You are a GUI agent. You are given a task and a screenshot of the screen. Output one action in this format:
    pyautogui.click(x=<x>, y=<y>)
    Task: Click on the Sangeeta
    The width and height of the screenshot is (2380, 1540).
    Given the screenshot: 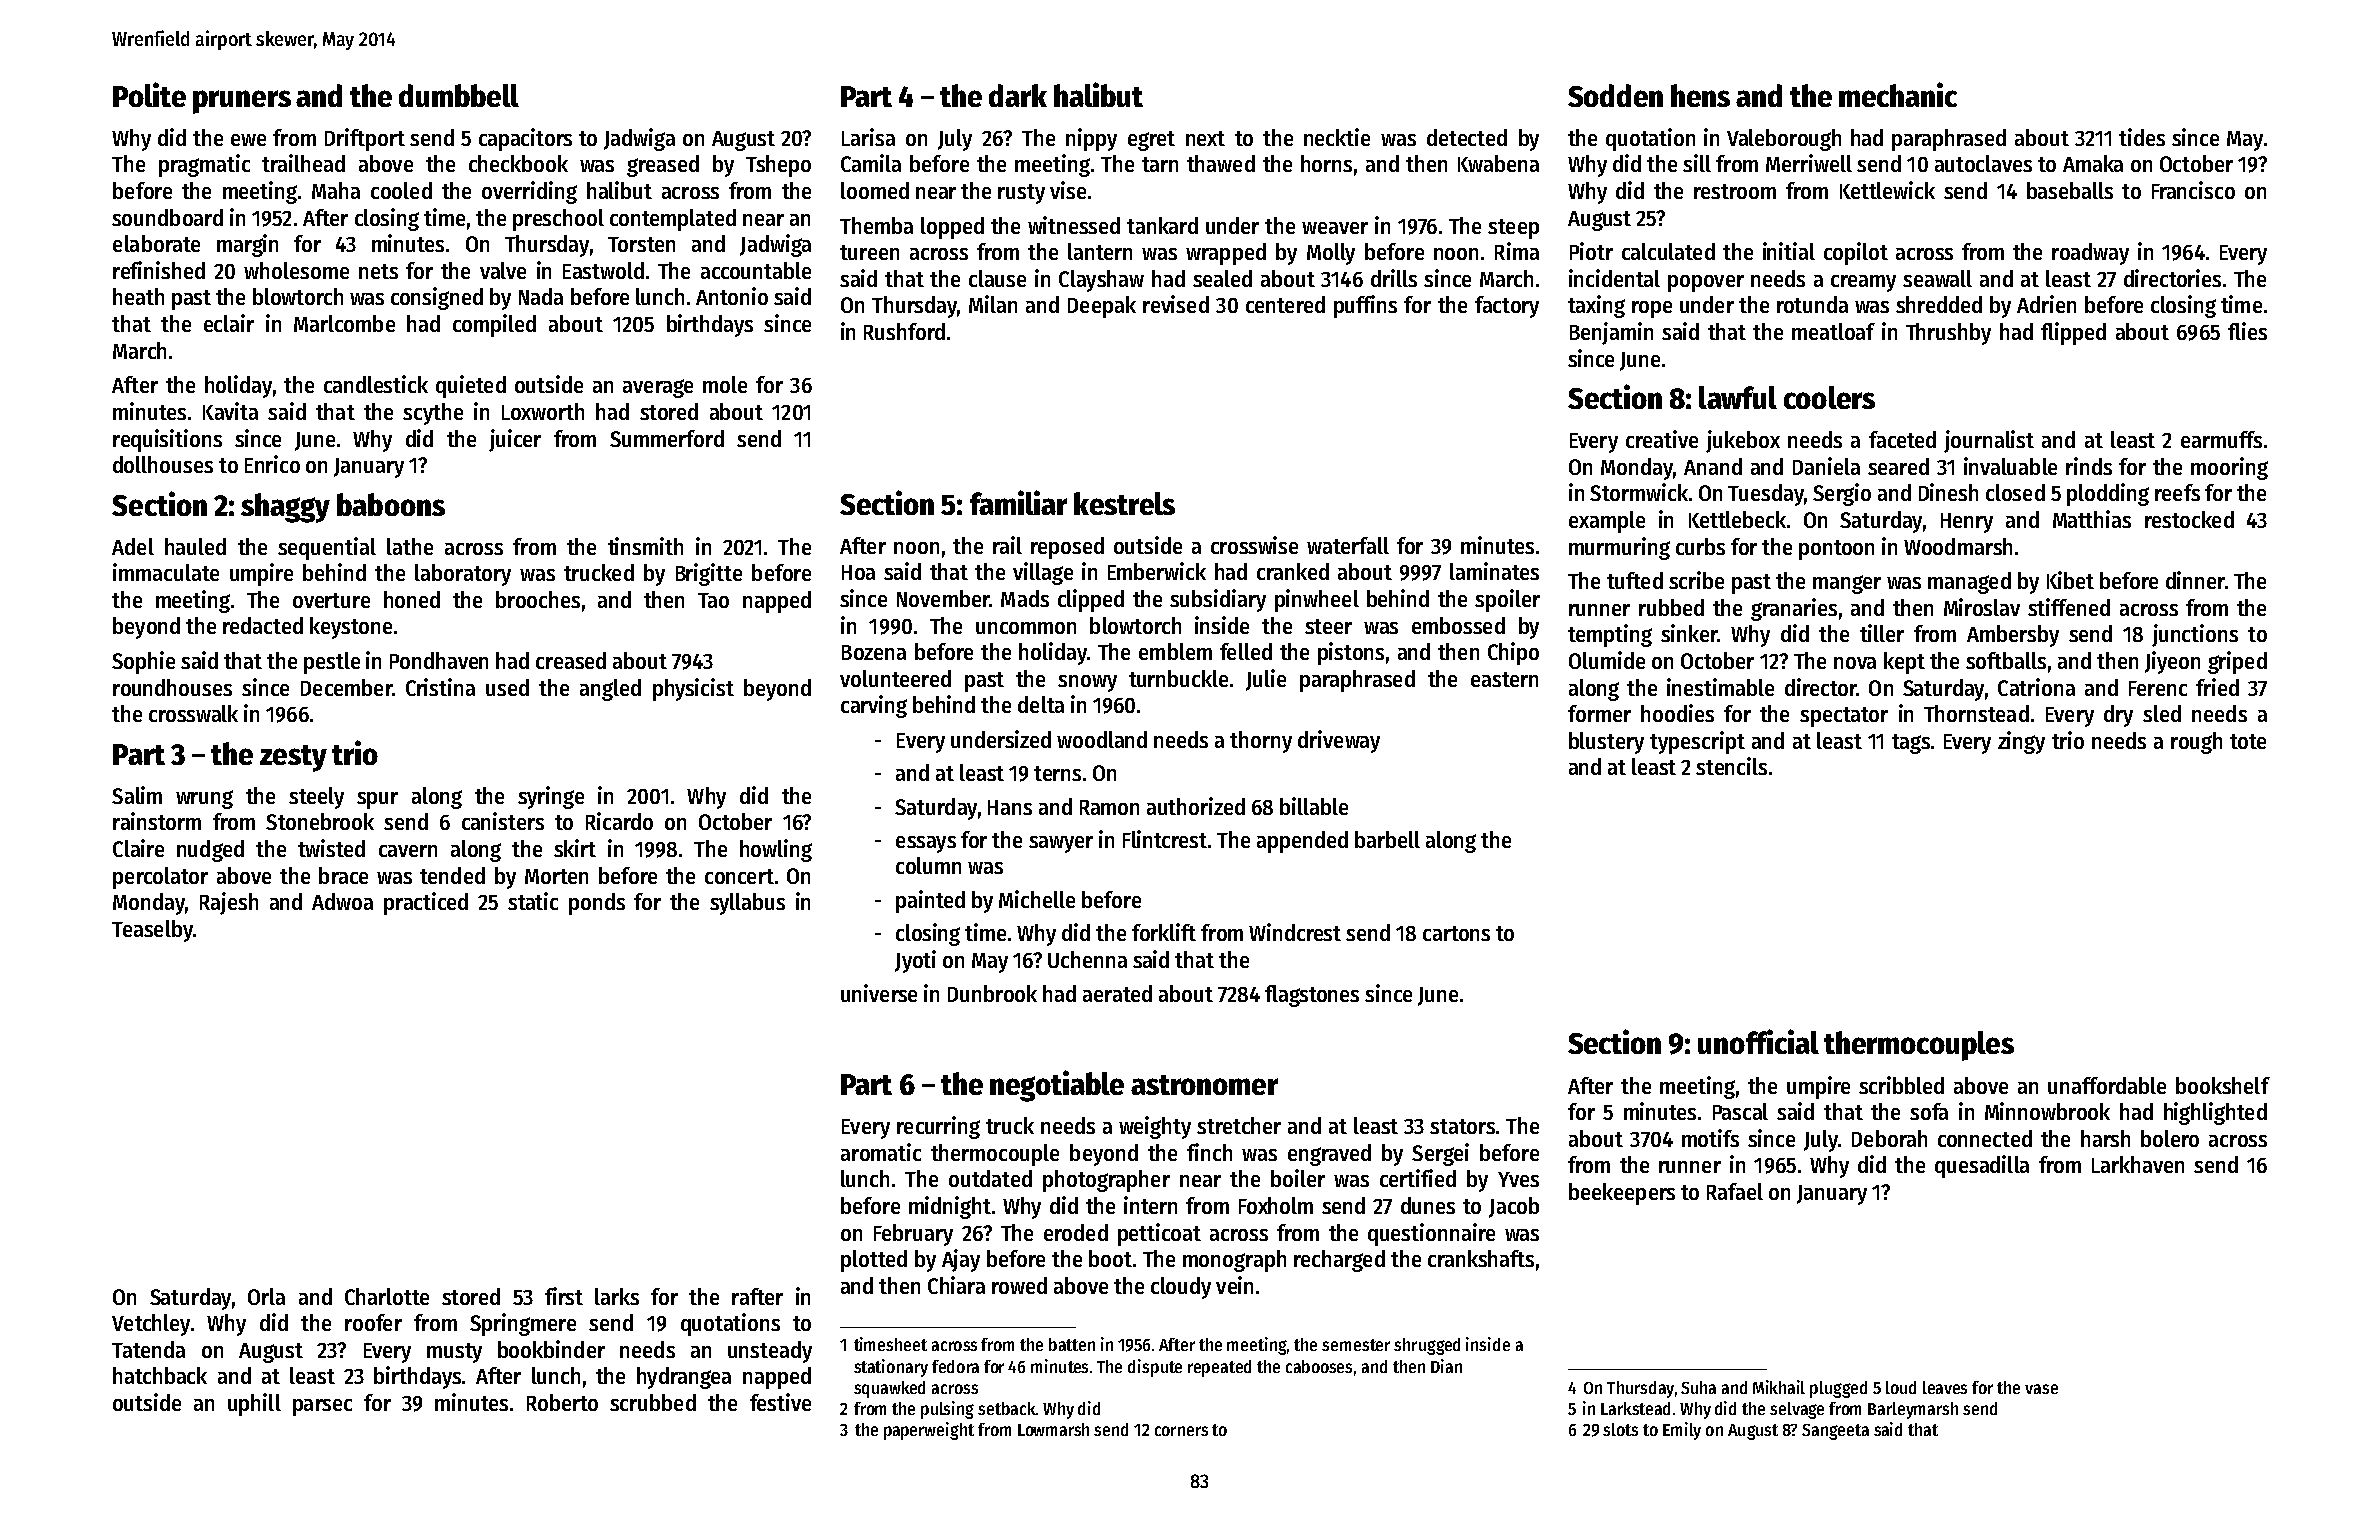 What is the action you would take?
    pyautogui.click(x=1835, y=1432)
